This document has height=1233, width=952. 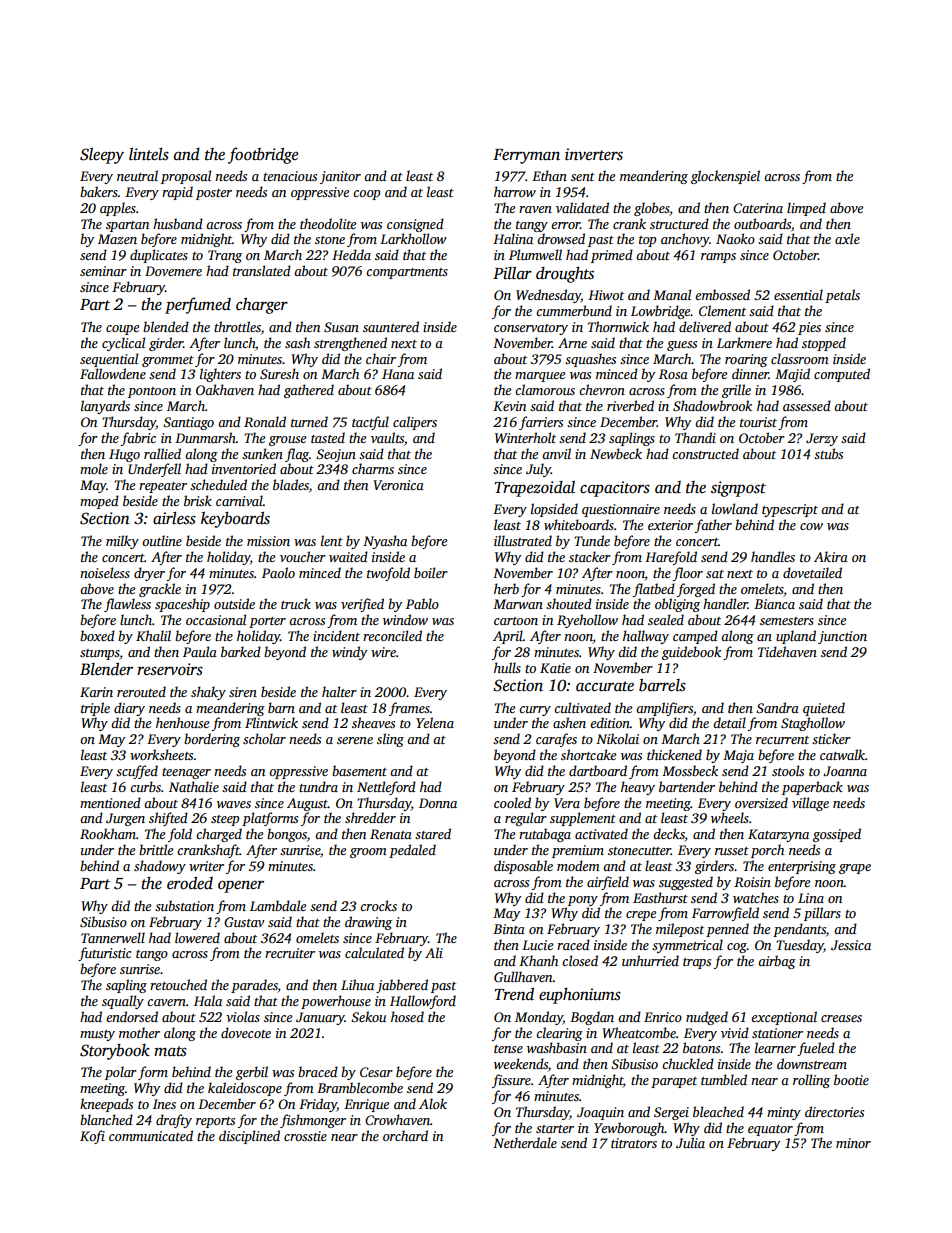 I want to click on inverters, so click(x=594, y=154).
